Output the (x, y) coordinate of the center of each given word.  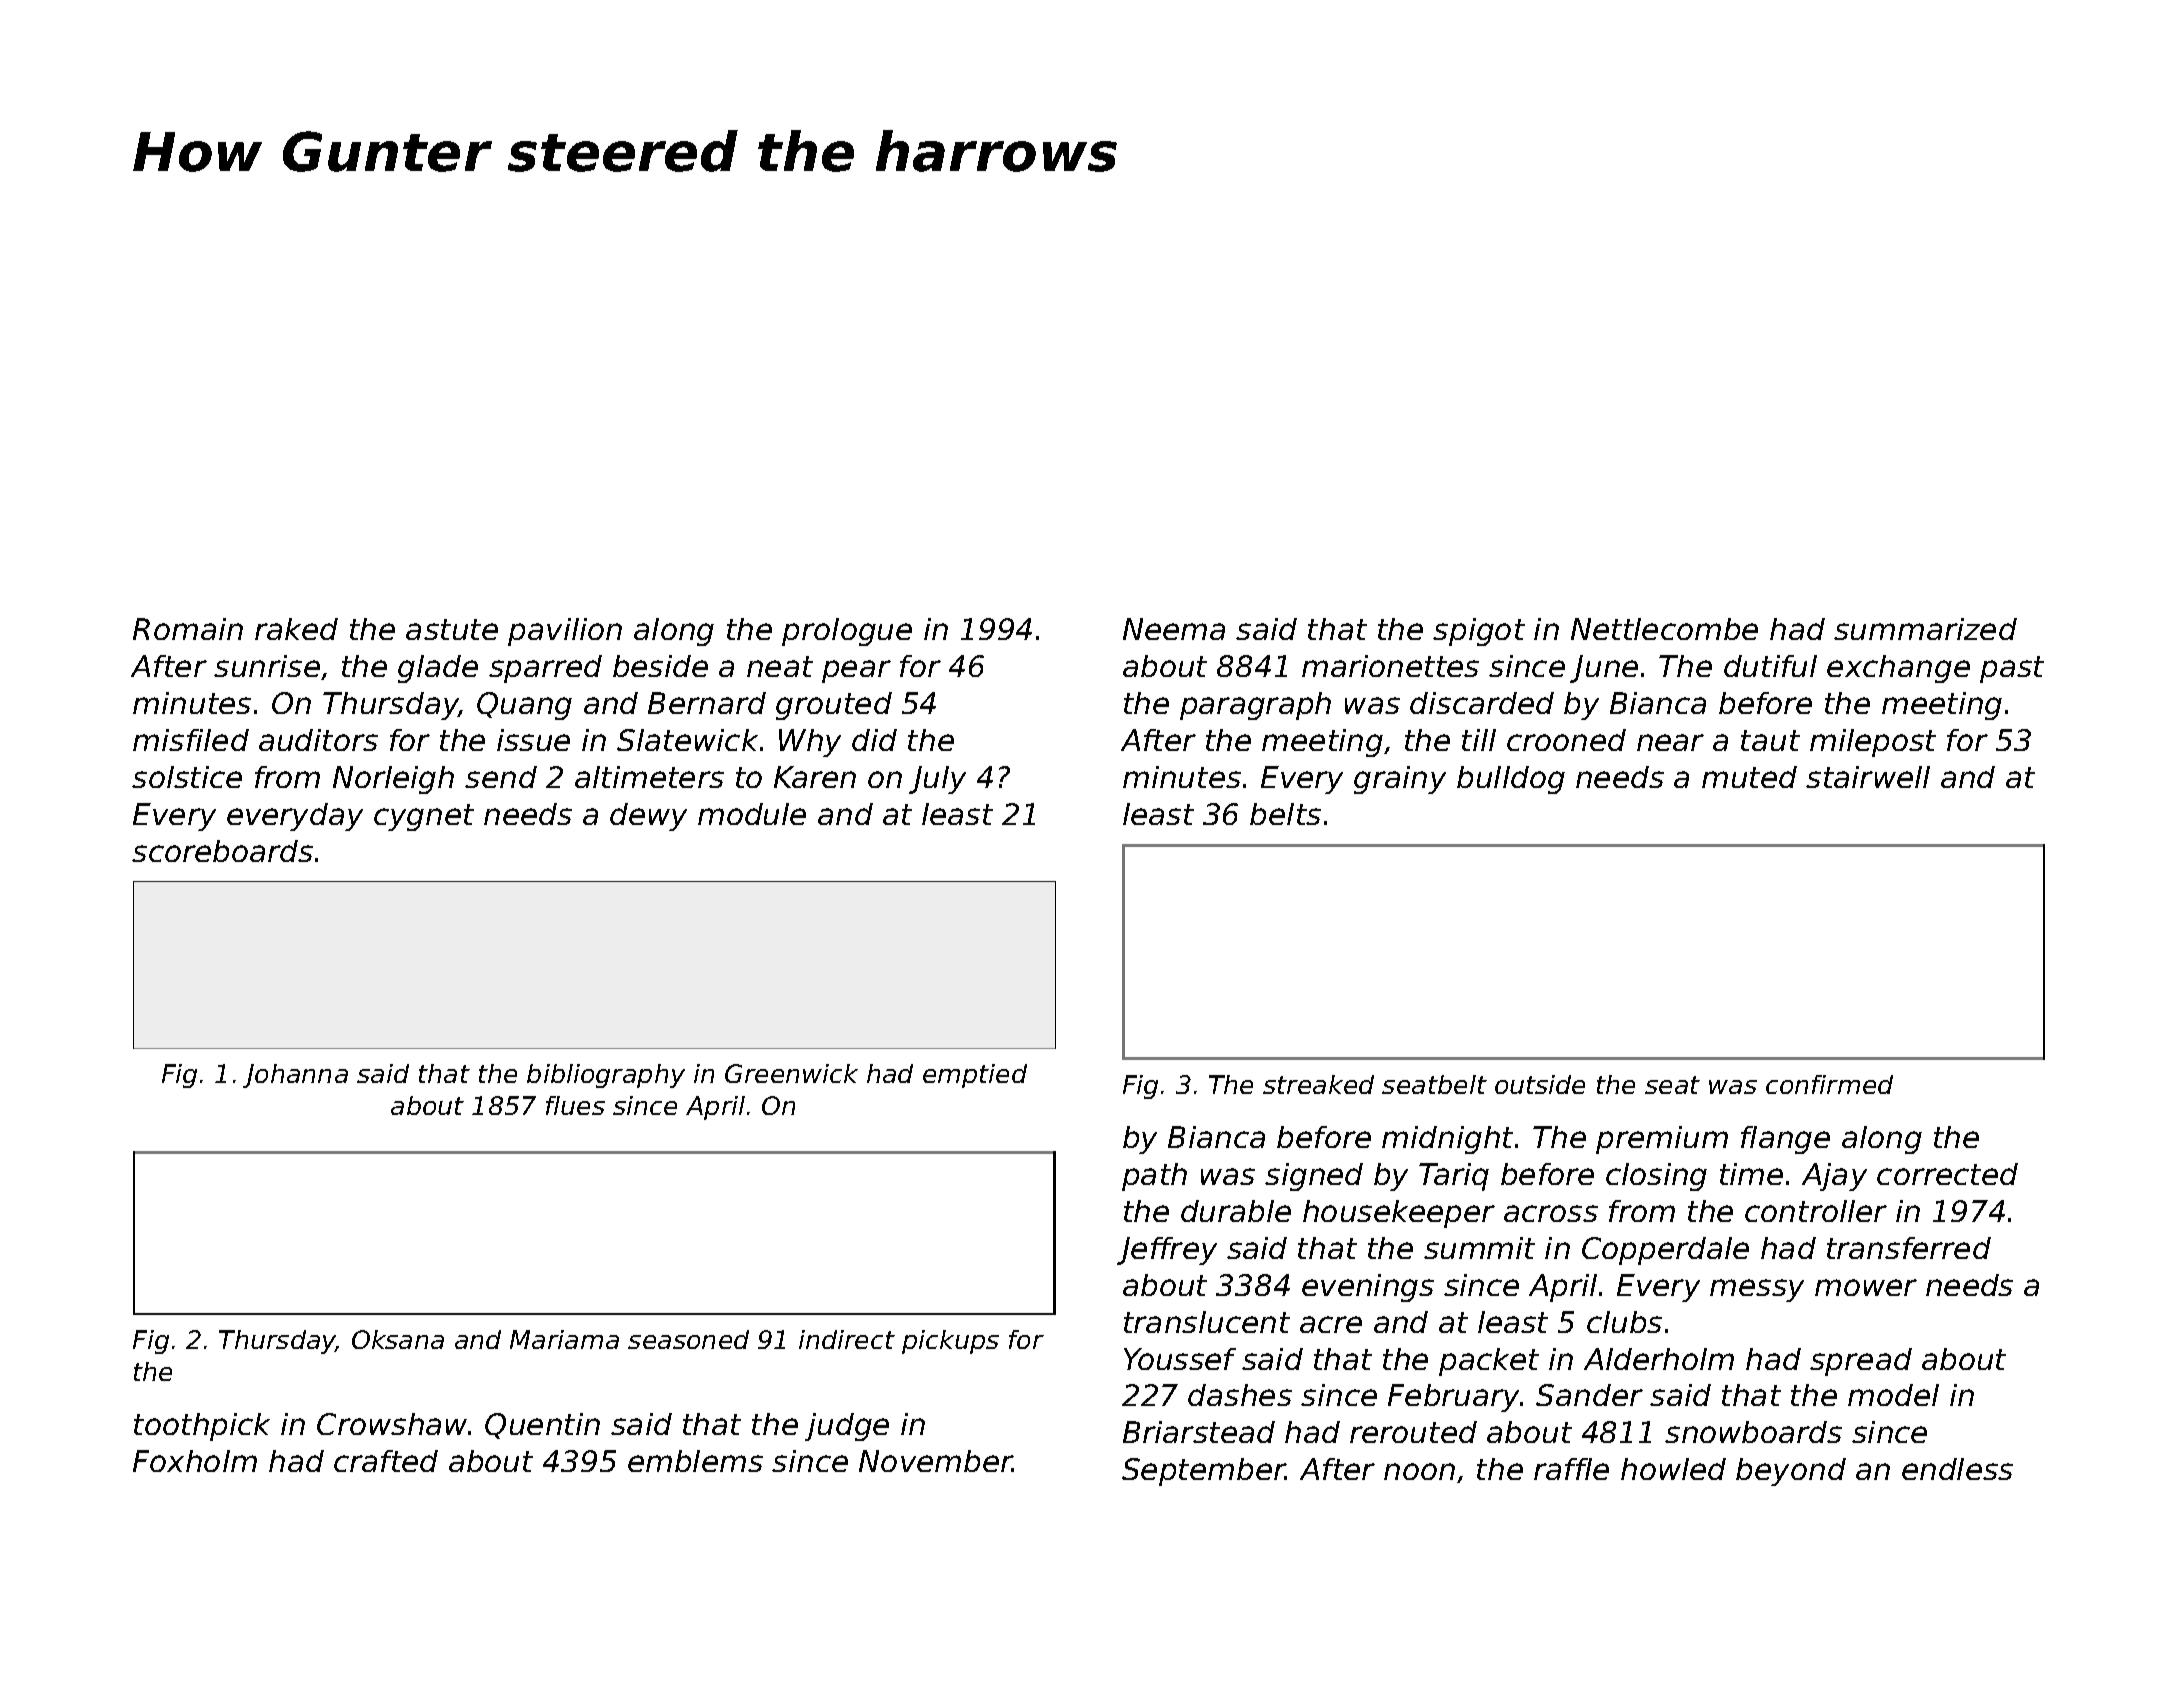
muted (1749, 777)
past (2012, 669)
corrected (1947, 1174)
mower (1866, 1287)
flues (575, 1105)
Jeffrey (1167, 1251)
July (937, 780)
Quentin (542, 1426)
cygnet (424, 817)
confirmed (1829, 1084)
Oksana (398, 1339)
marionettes (1390, 666)
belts (1285, 814)
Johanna (295, 1076)
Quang (524, 706)
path (1154, 1177)
